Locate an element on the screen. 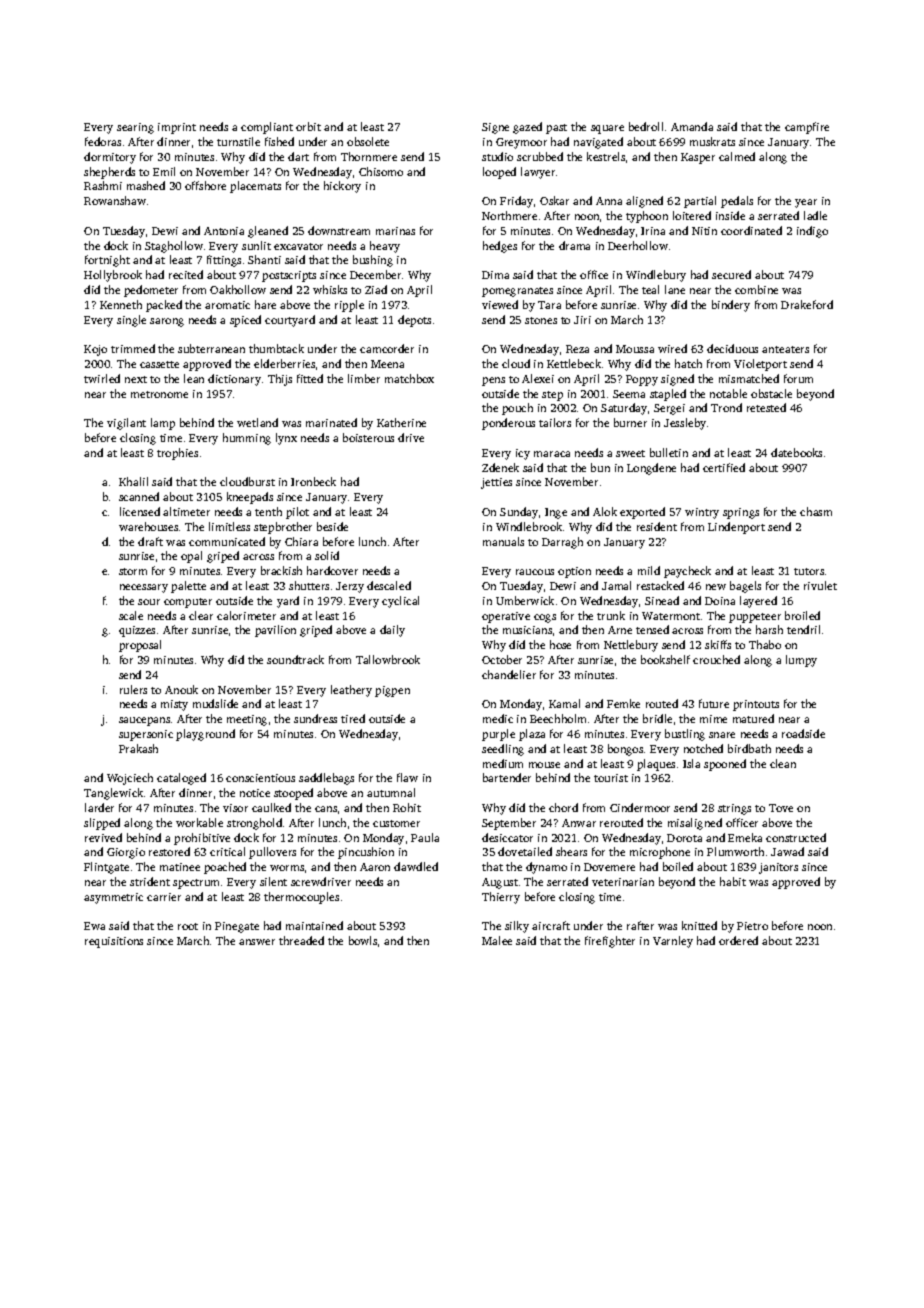 Image resolution: width=924 pixels, height=1308 pixels. spectrum is located at coordinates (196, 884).
